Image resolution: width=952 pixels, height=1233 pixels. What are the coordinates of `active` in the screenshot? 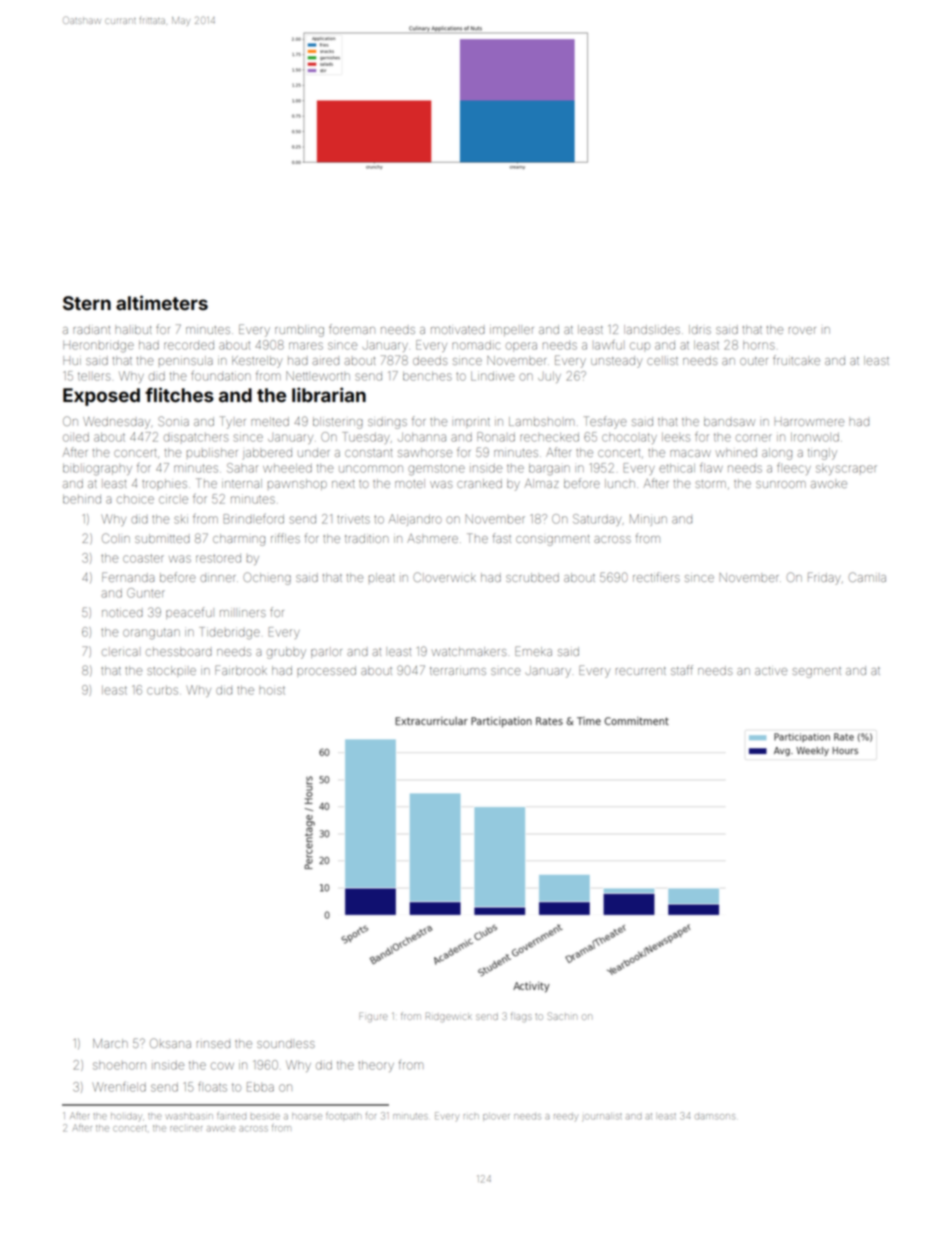 It's located at (771, 671).
